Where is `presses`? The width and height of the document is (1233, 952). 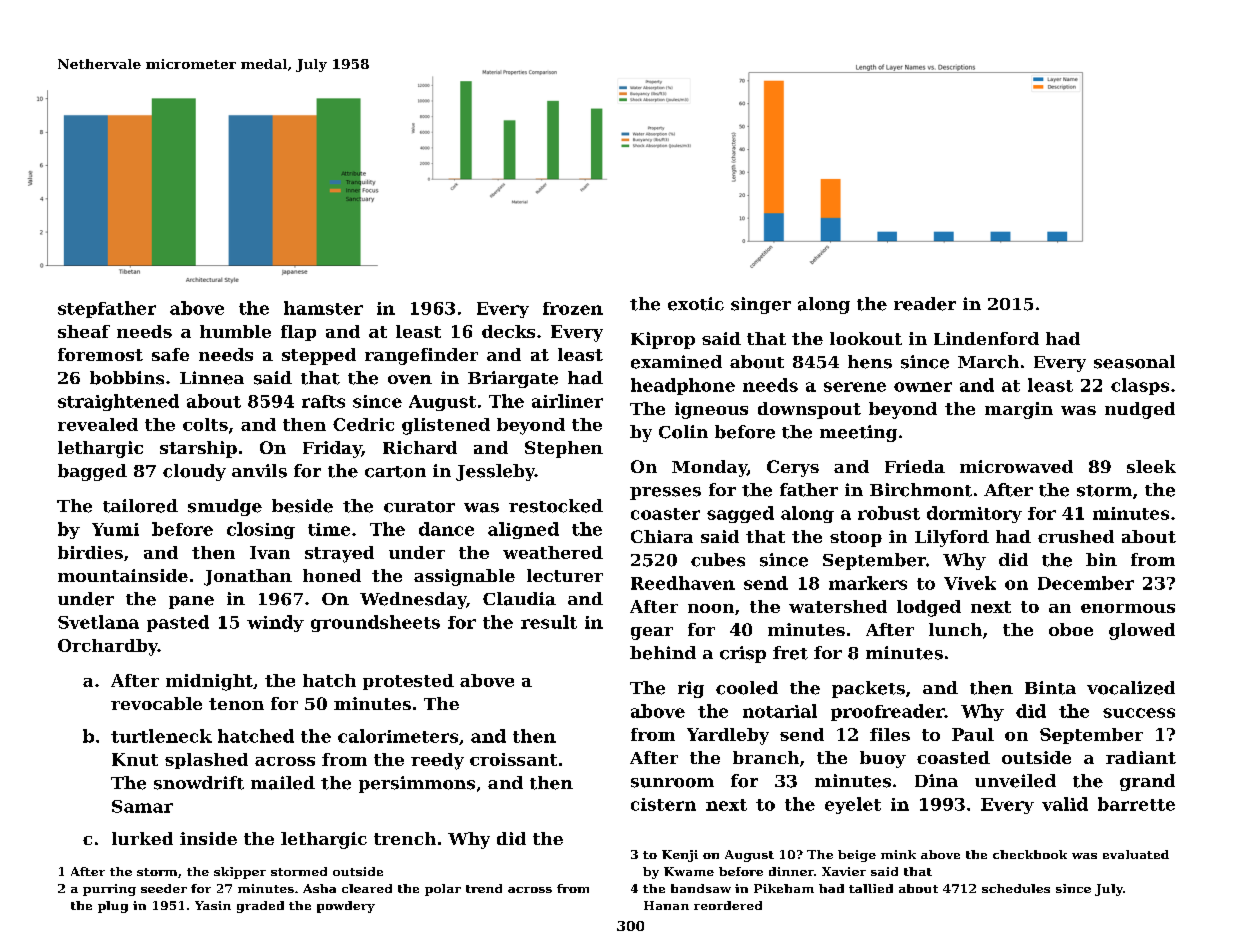
presses is located at coordinates (665, 493).
